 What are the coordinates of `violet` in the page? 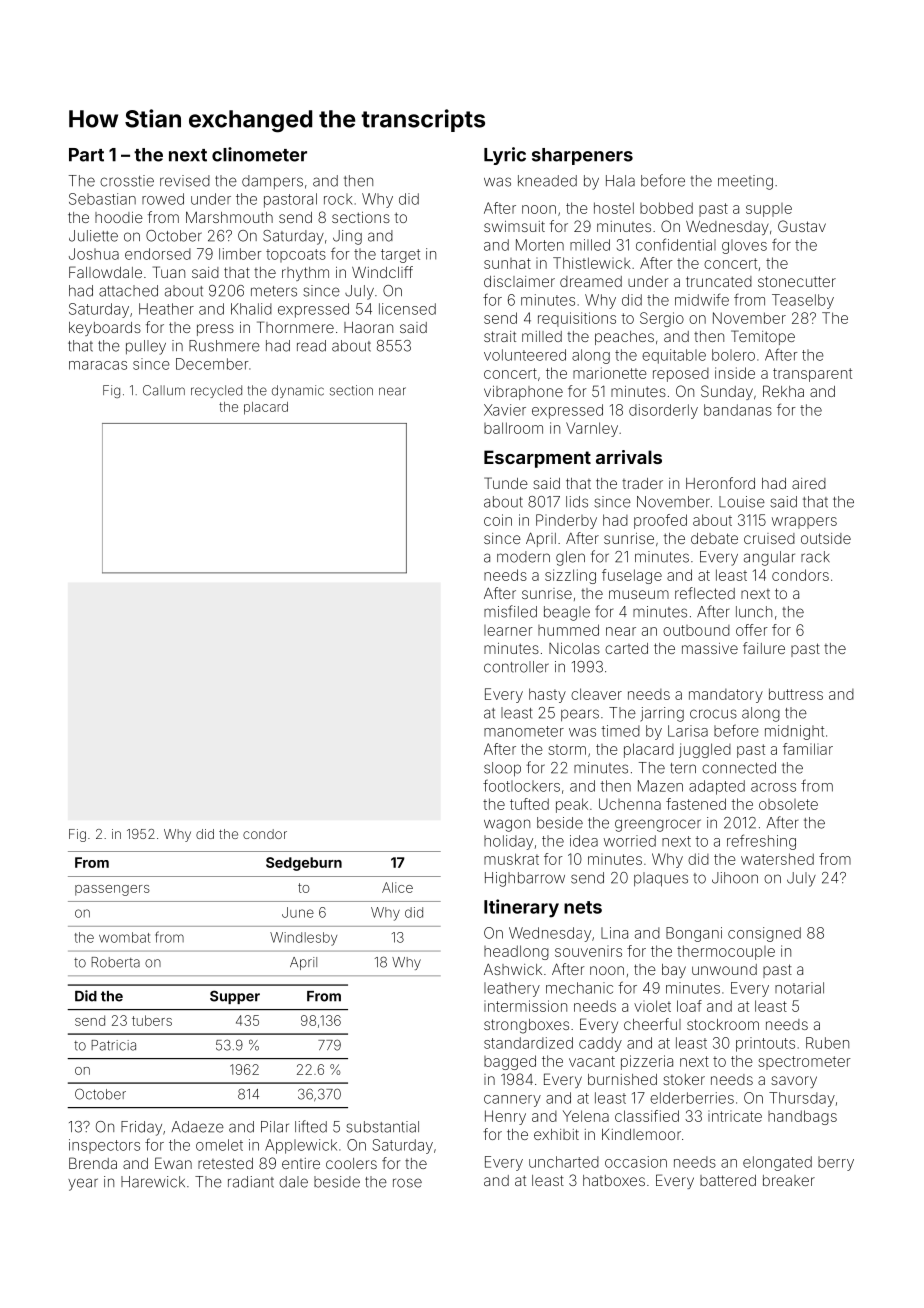 It's located at (652, 1006).
